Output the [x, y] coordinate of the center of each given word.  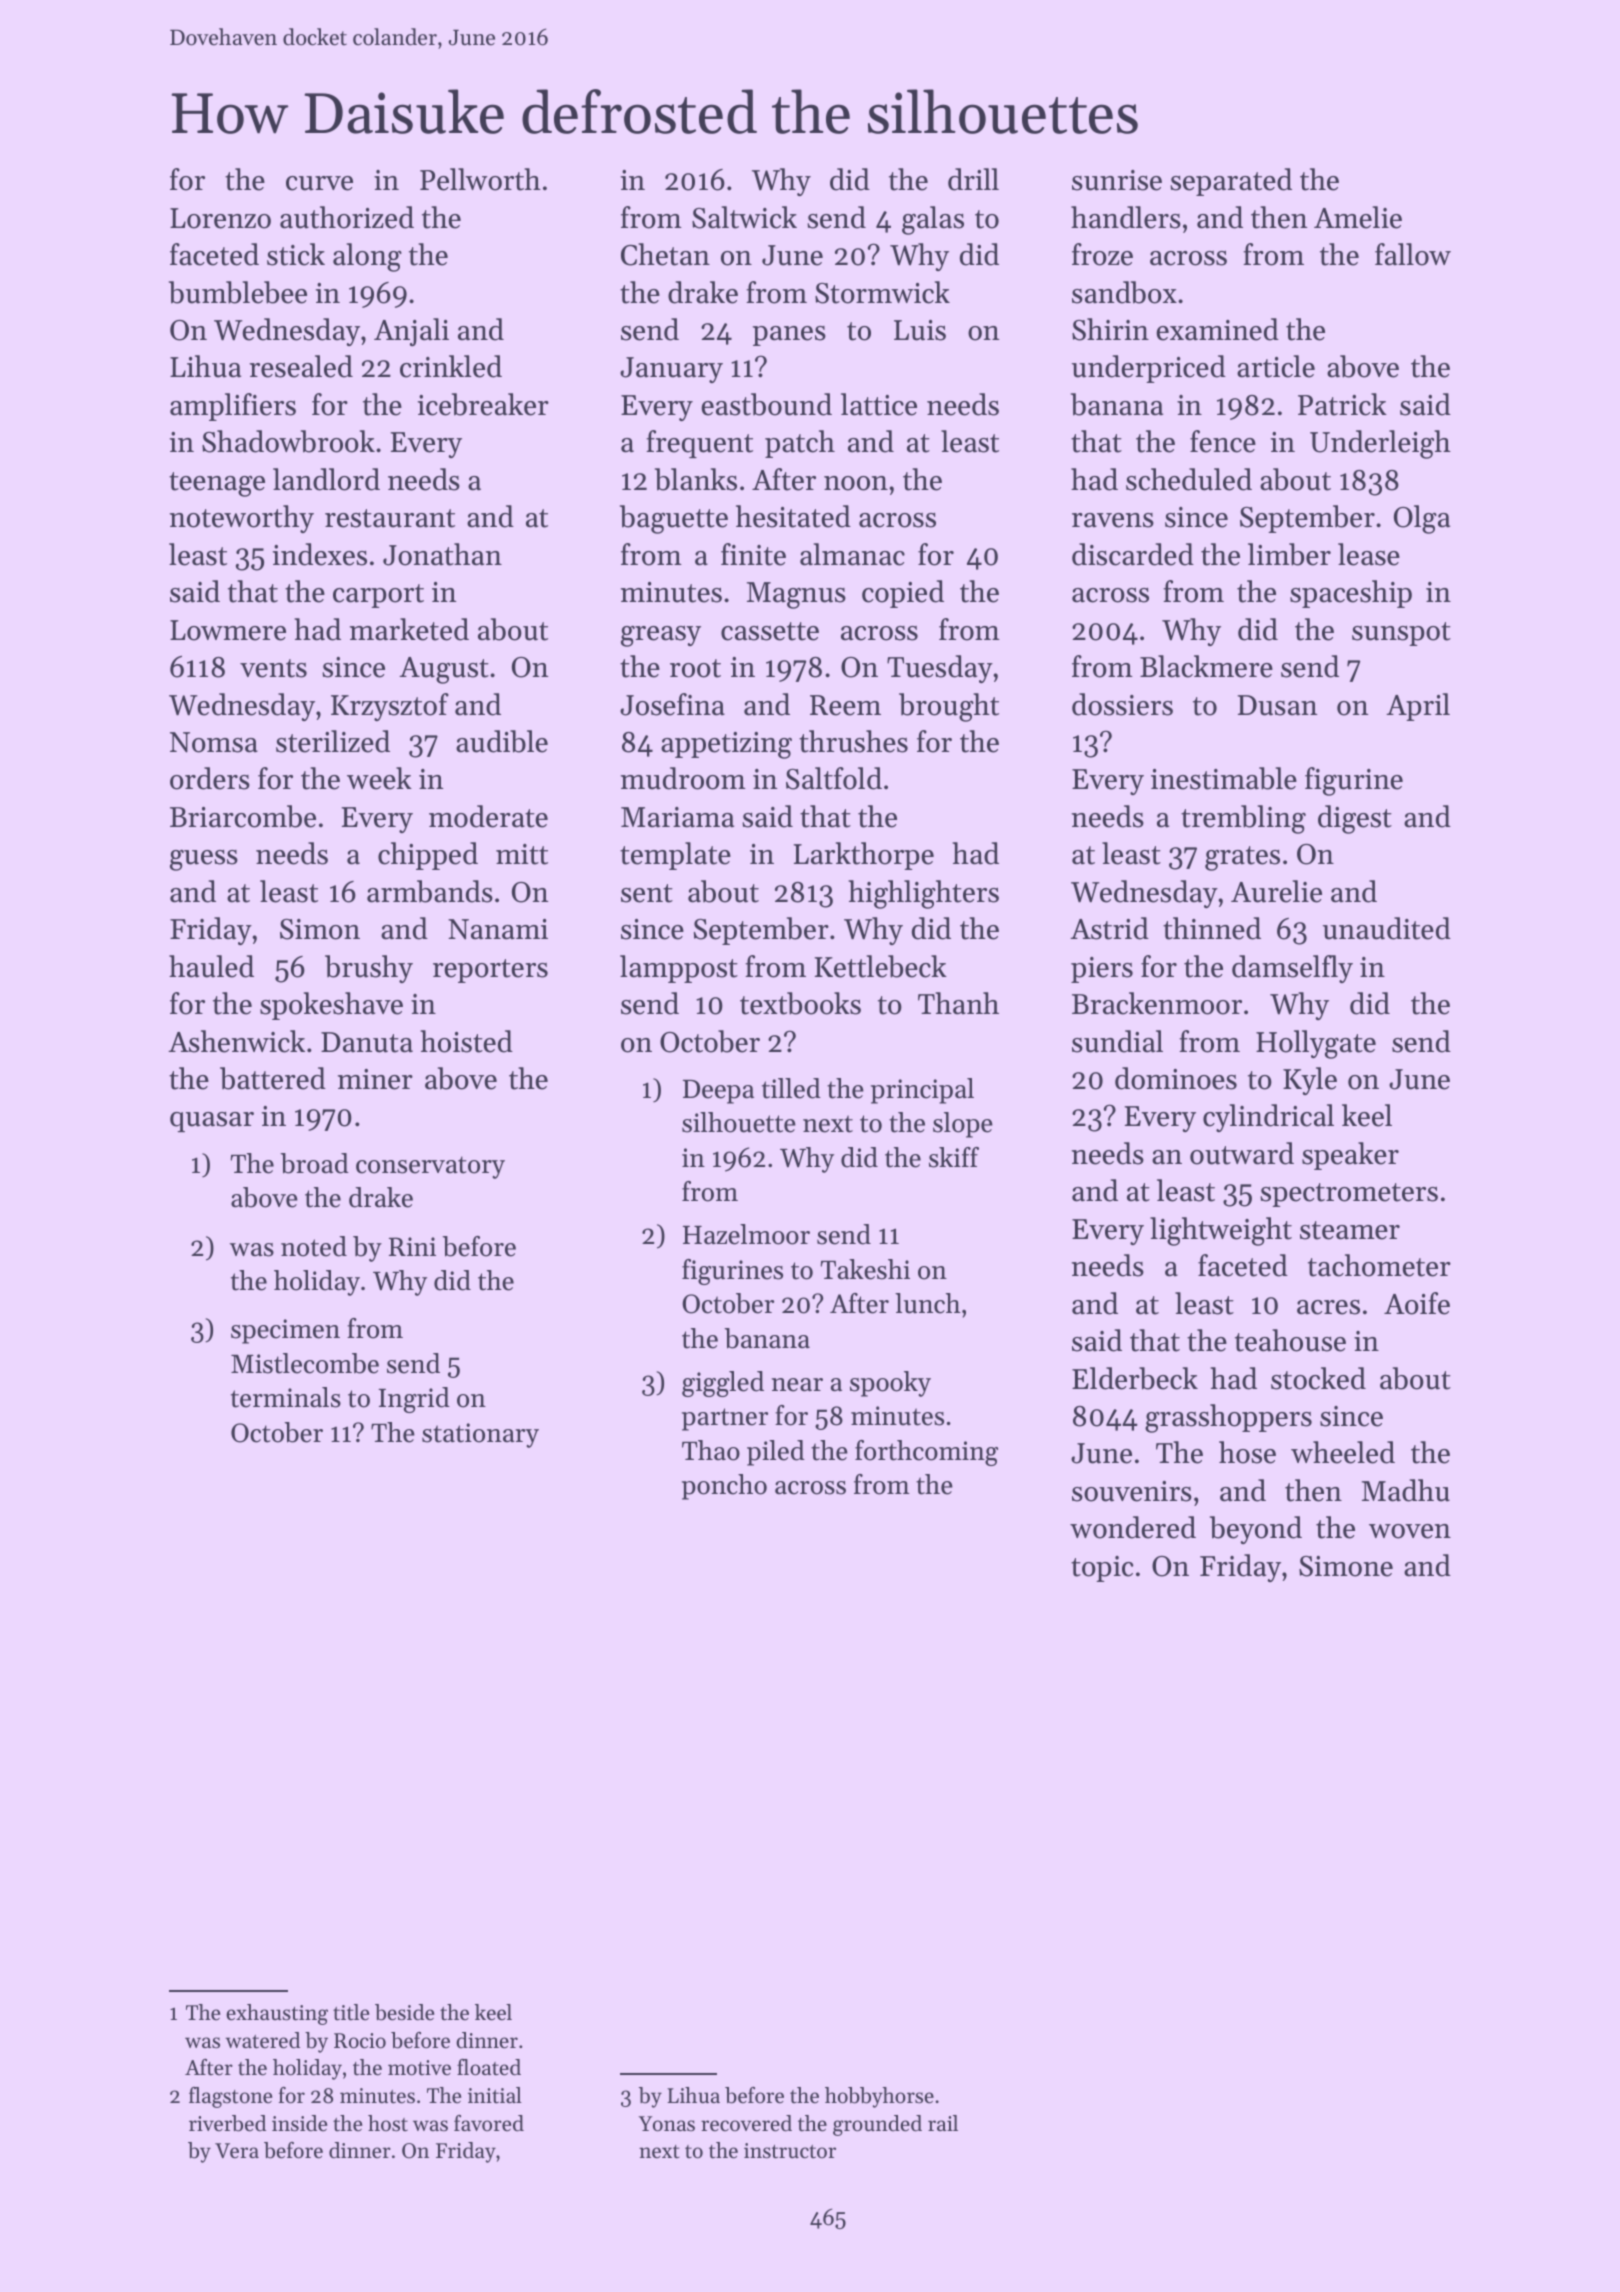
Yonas [666, 2124]
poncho [724, 1487]
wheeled [1343, 1452]
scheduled [1189, 479]
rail [943, 2123]
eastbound [766, 404]
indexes [320, 554]
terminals [286, 1397]
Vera [237, 2151]
